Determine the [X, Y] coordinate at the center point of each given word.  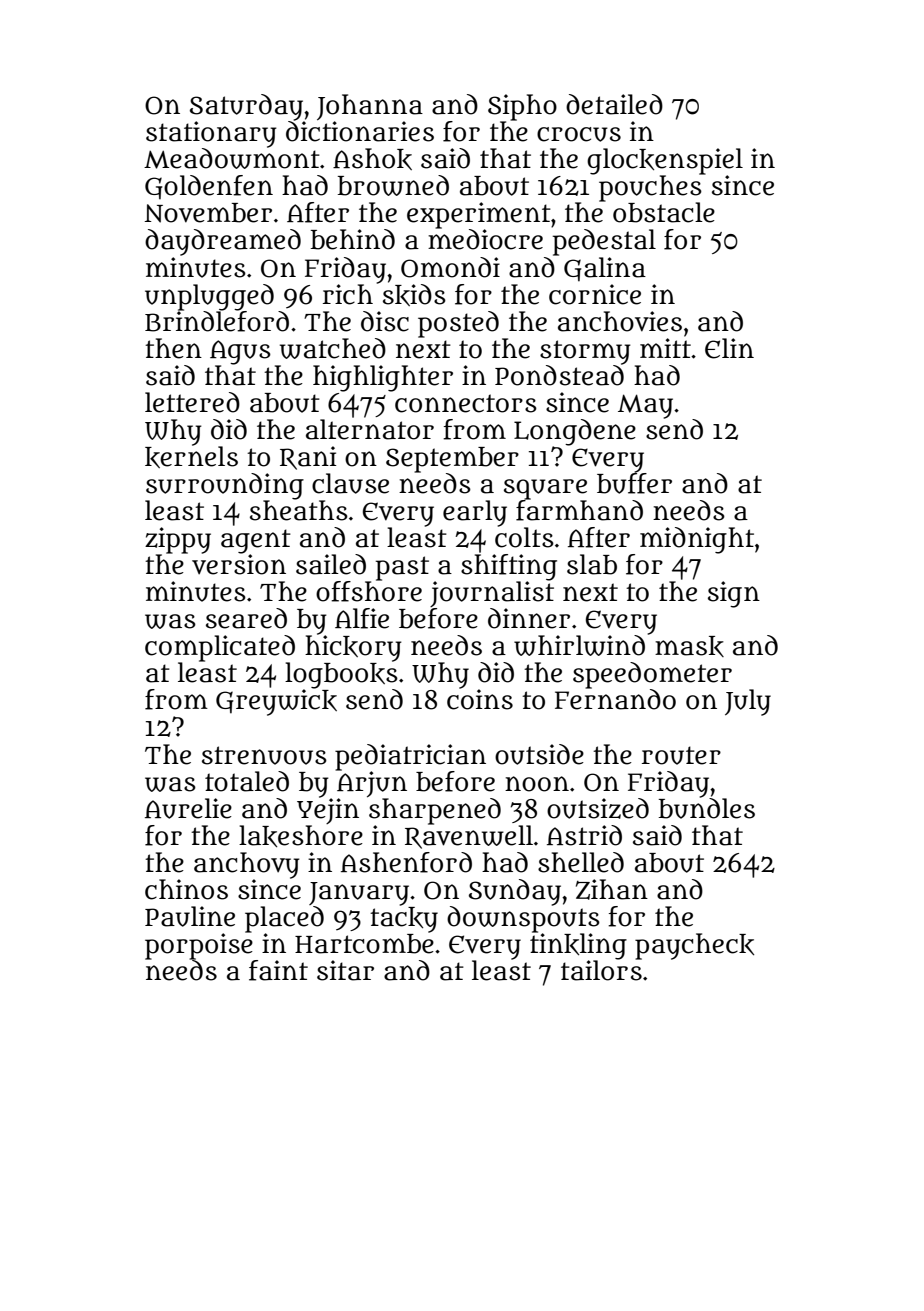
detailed [614, 104]
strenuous [264, 755]
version [239, 564]
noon [537, 784]
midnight [697, 540]
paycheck [694, 946]
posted [458, 324]
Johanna [370, 107]
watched [333, 348]
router [681, 755]
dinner [529, 618]
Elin [729, 348]
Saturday [246, 107]
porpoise [199, 946]
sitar [345, 970]
